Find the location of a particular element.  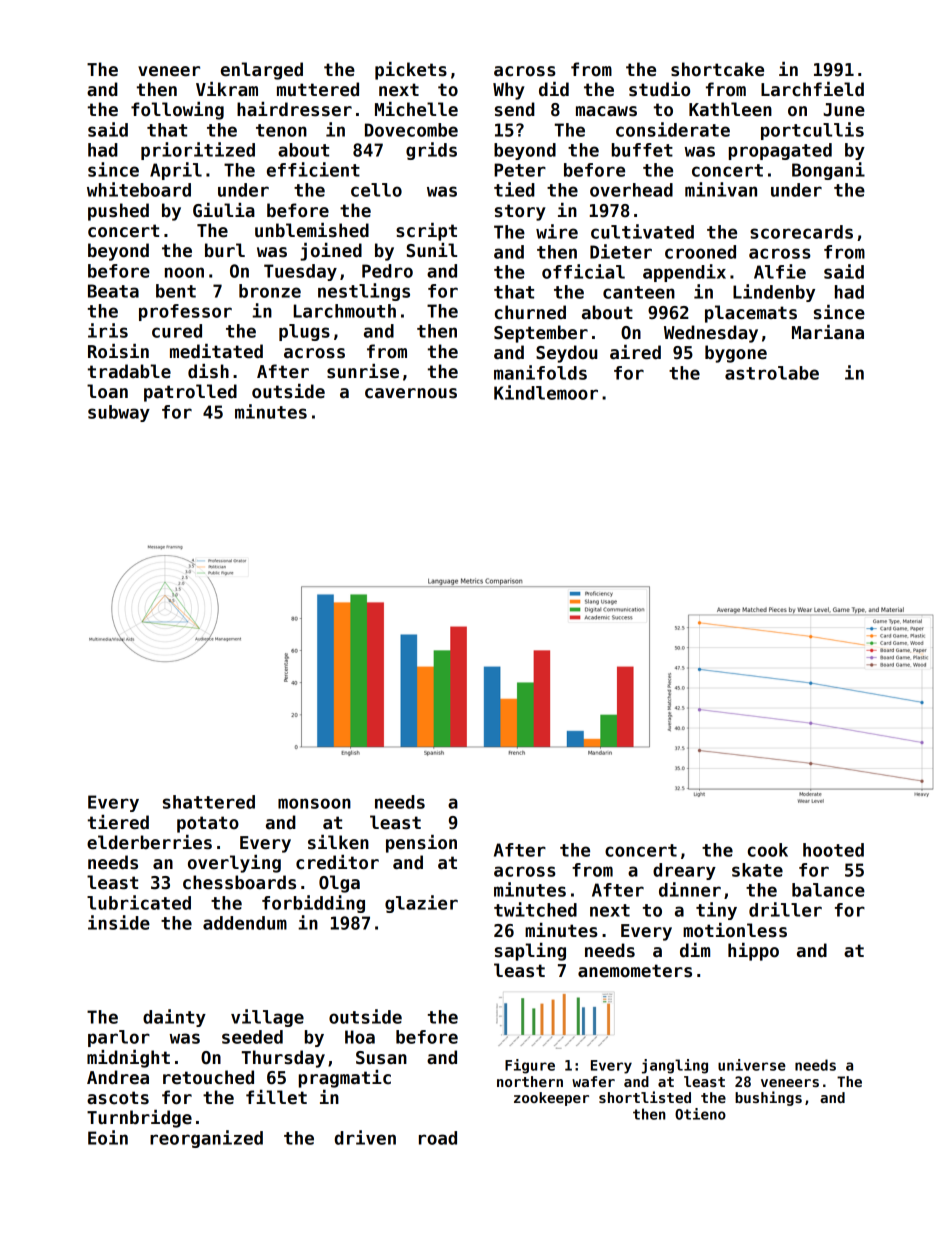

retouched is located at coordinates (208, 1077).
